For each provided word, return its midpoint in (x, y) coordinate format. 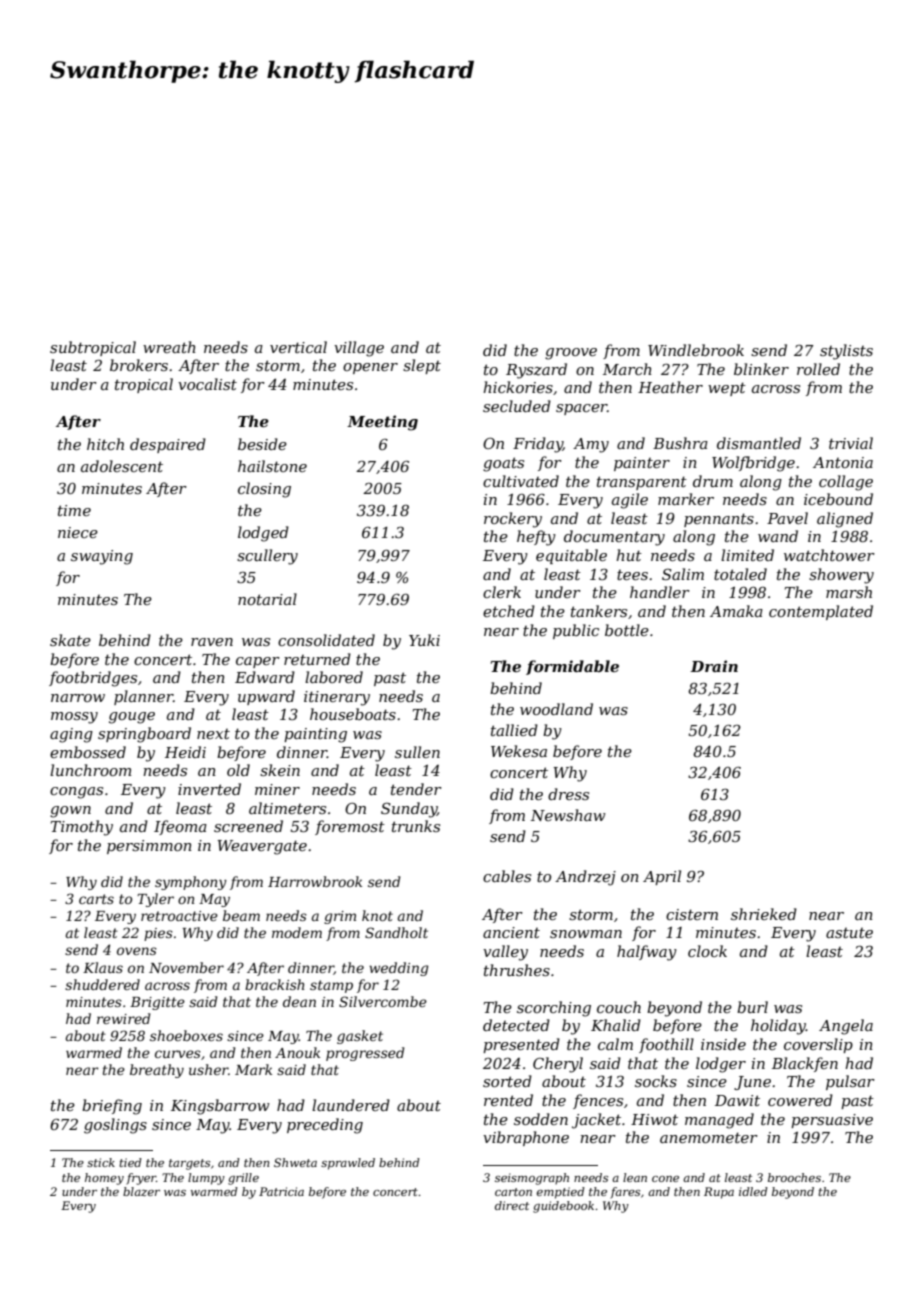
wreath (169, 347)
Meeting (382, 423)
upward (266, 697)
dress (568, 794)
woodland (556, 709)
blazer (141, 1191)
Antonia (843, 462)
